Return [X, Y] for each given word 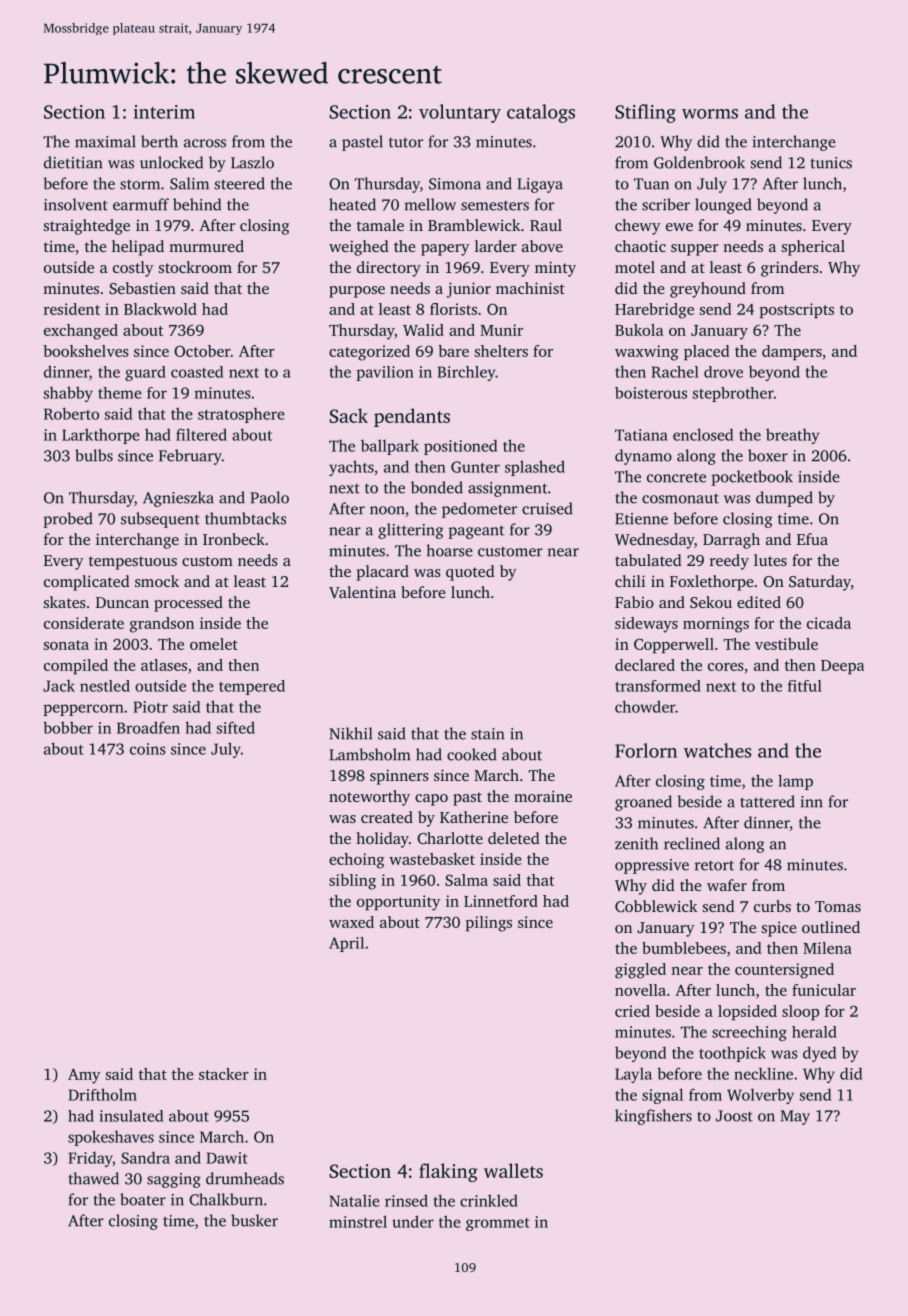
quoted [470, 573]
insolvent [76, 204]
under [413, 1221]
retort [714, 865]
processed [188, 604]
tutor [406, 142]
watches [717, 750]
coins [148, 749]
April [346, 944]
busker [254, 1220]
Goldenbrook [699, 162]
